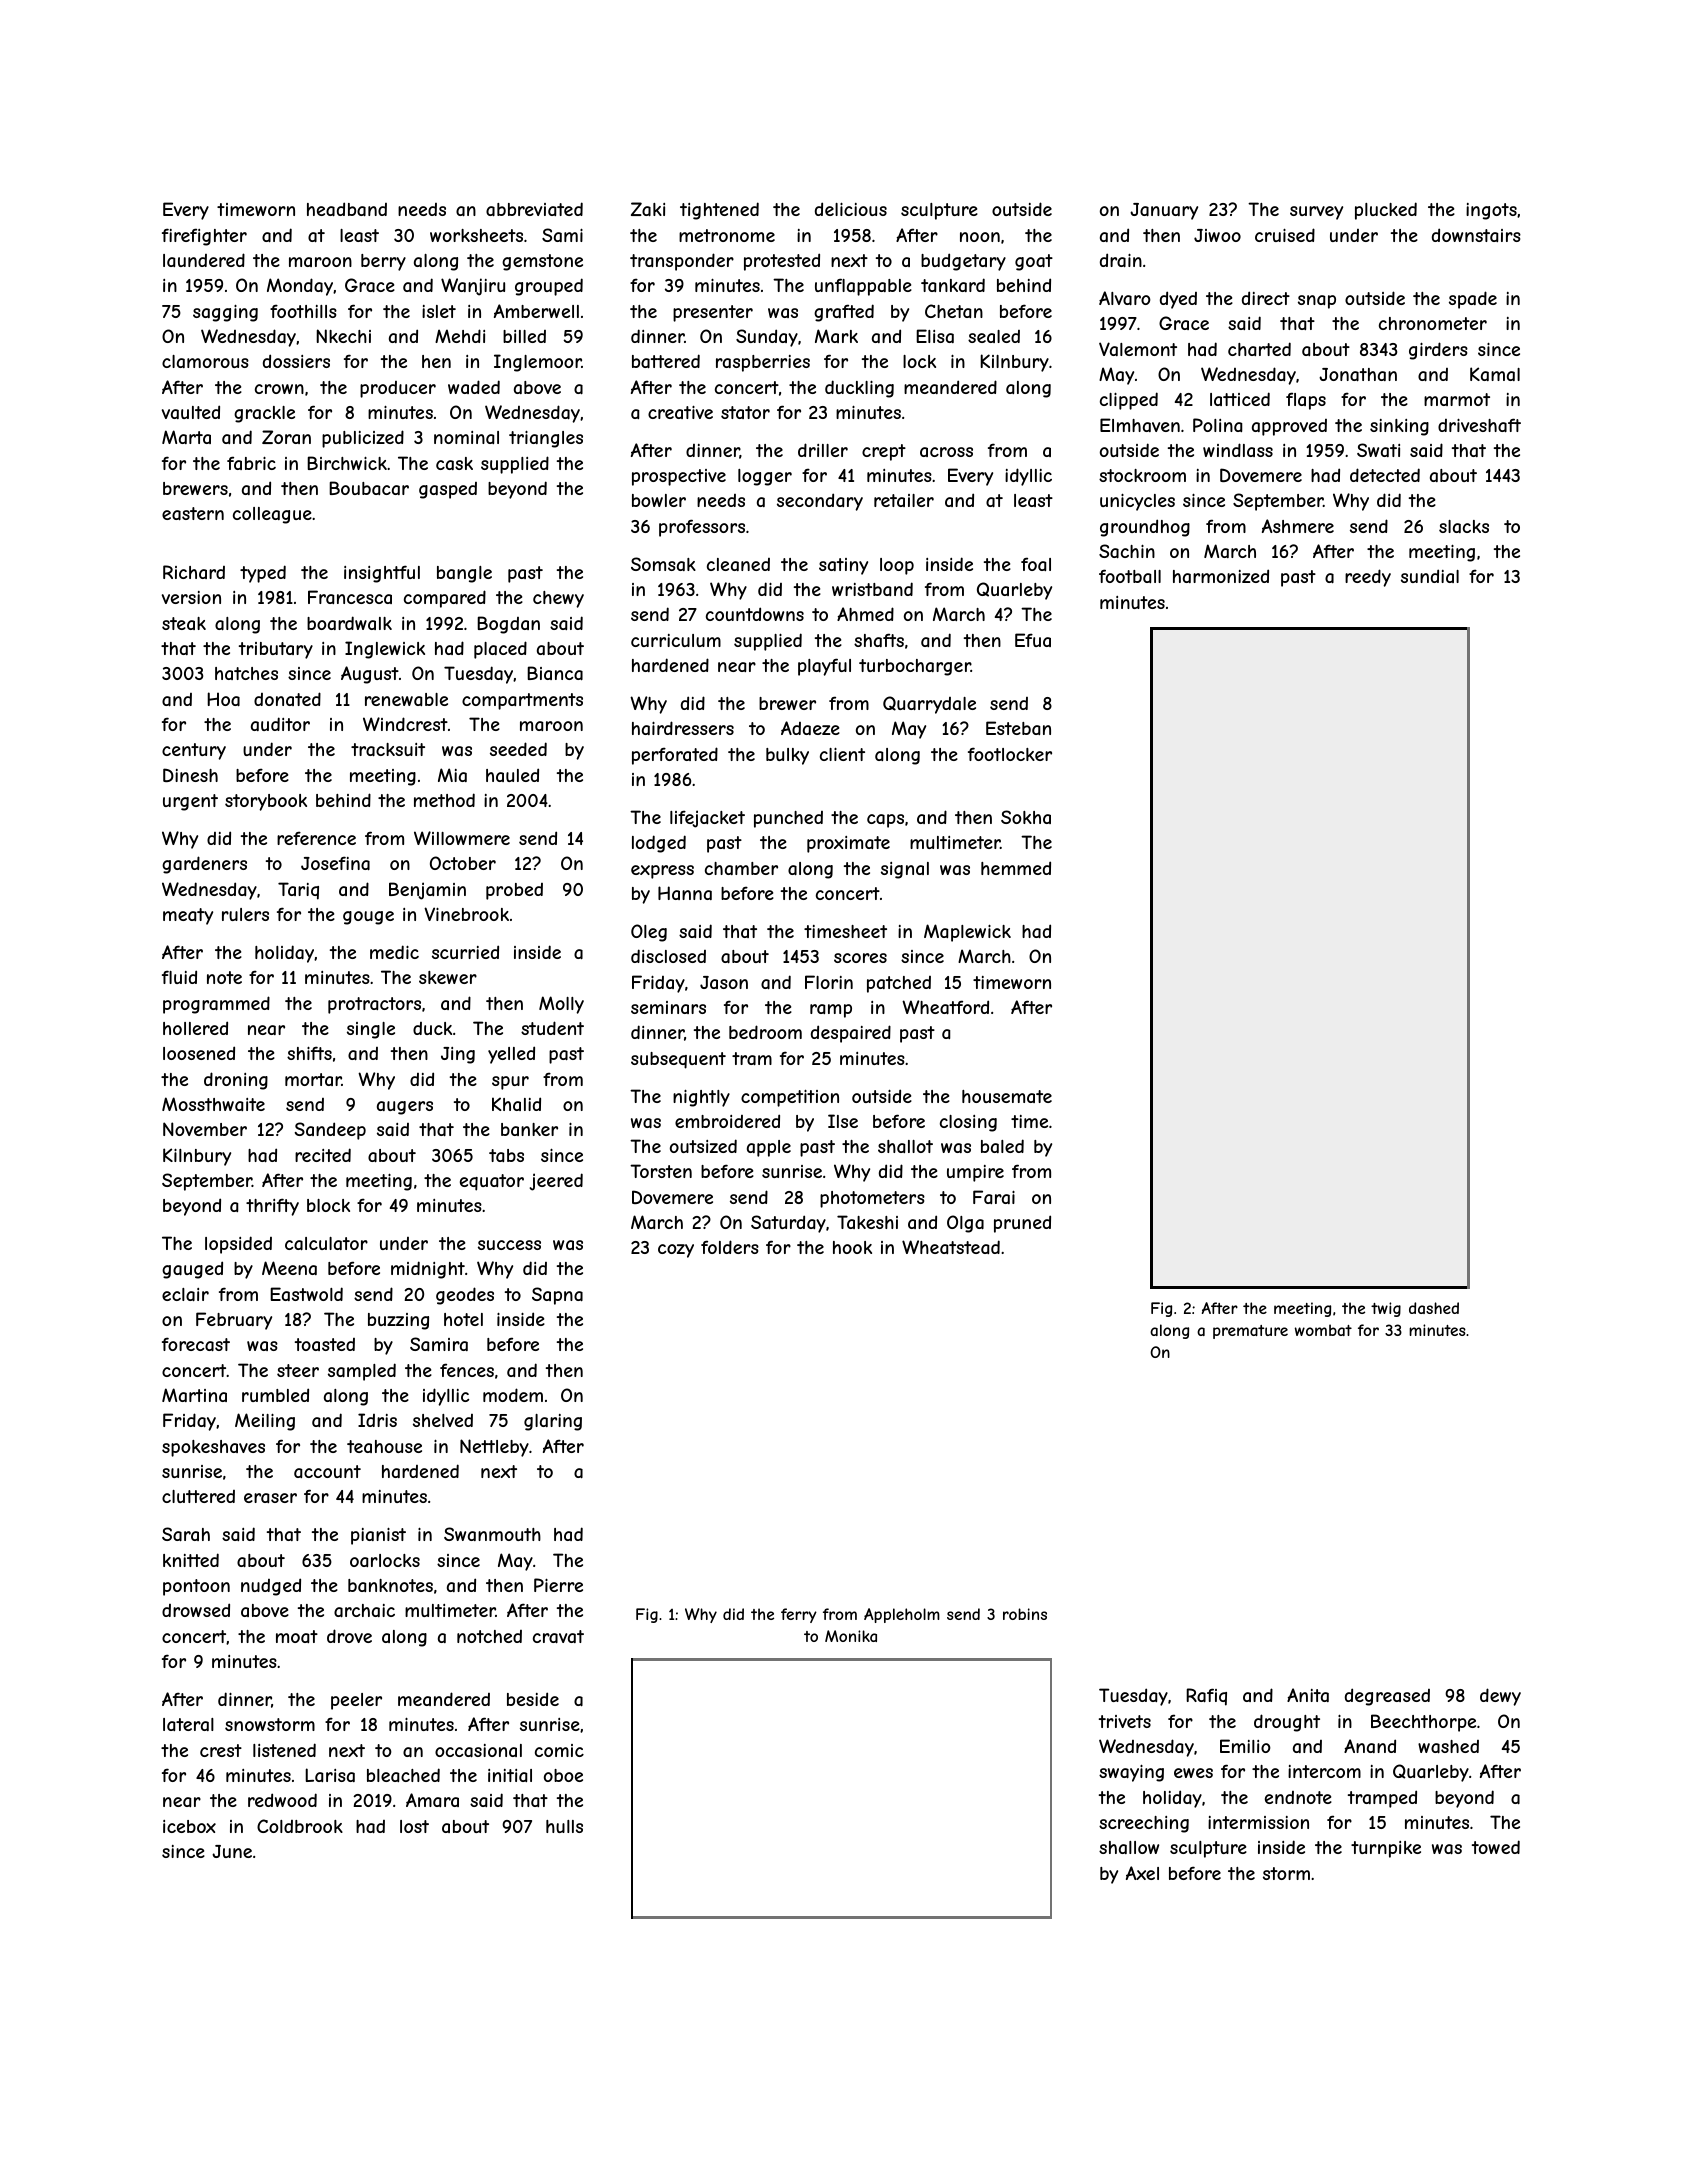  I want to click on downstairs, so click(1476, 235).
